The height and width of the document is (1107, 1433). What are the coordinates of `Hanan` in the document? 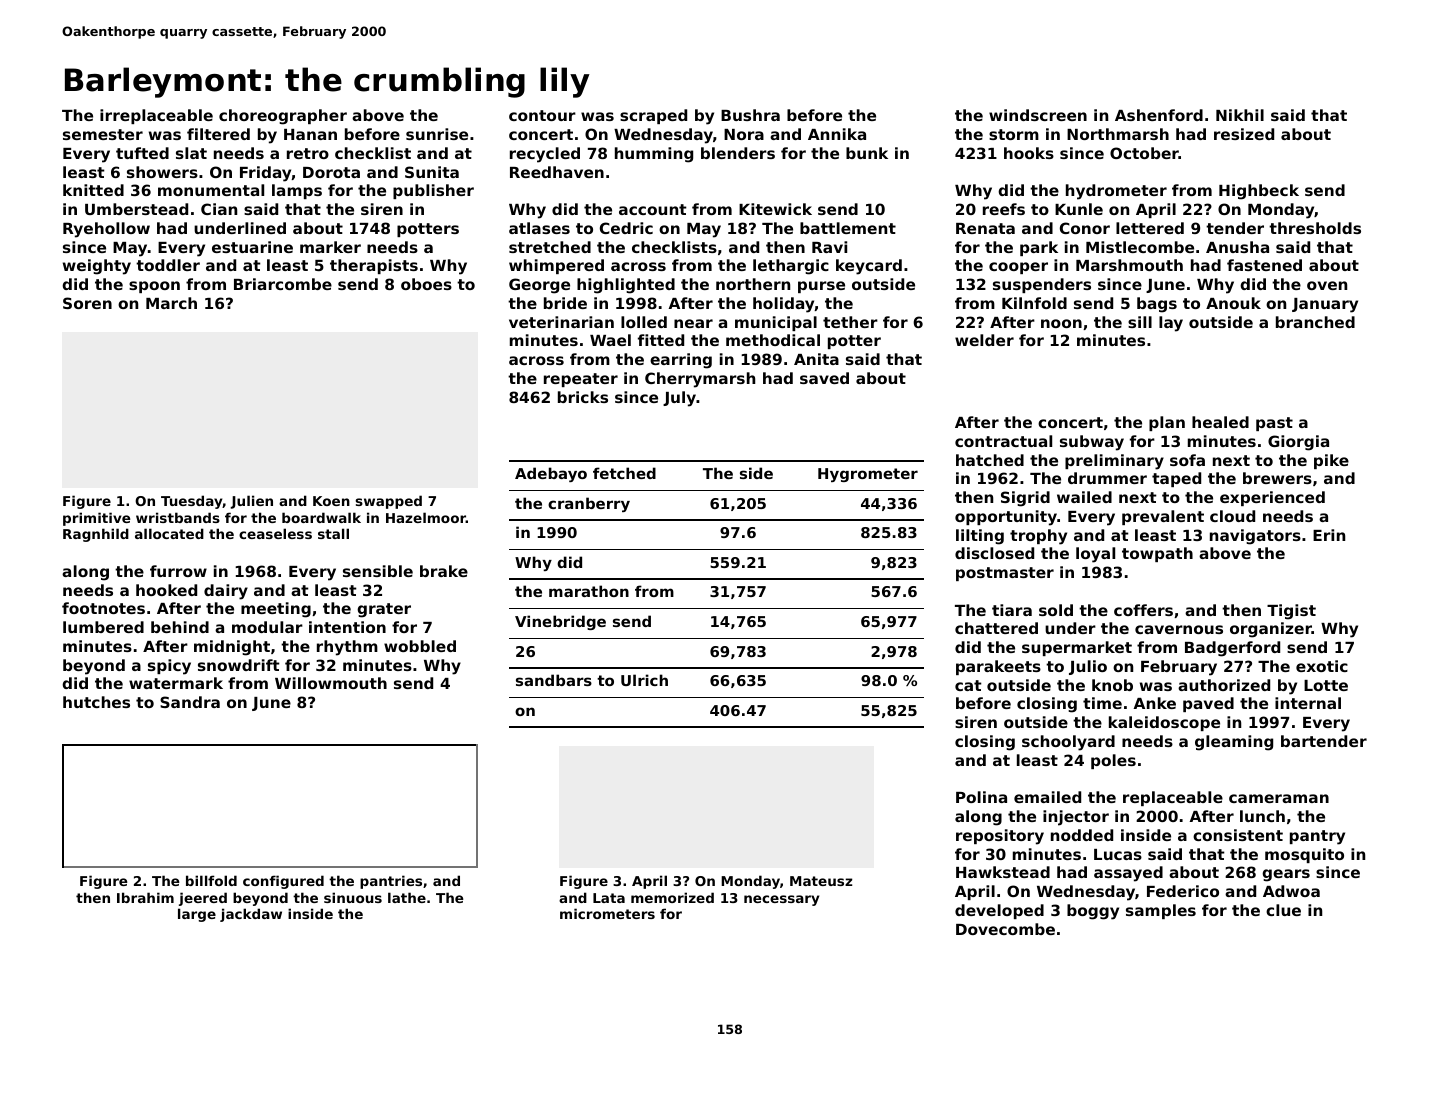 It's located at (310, 134).
